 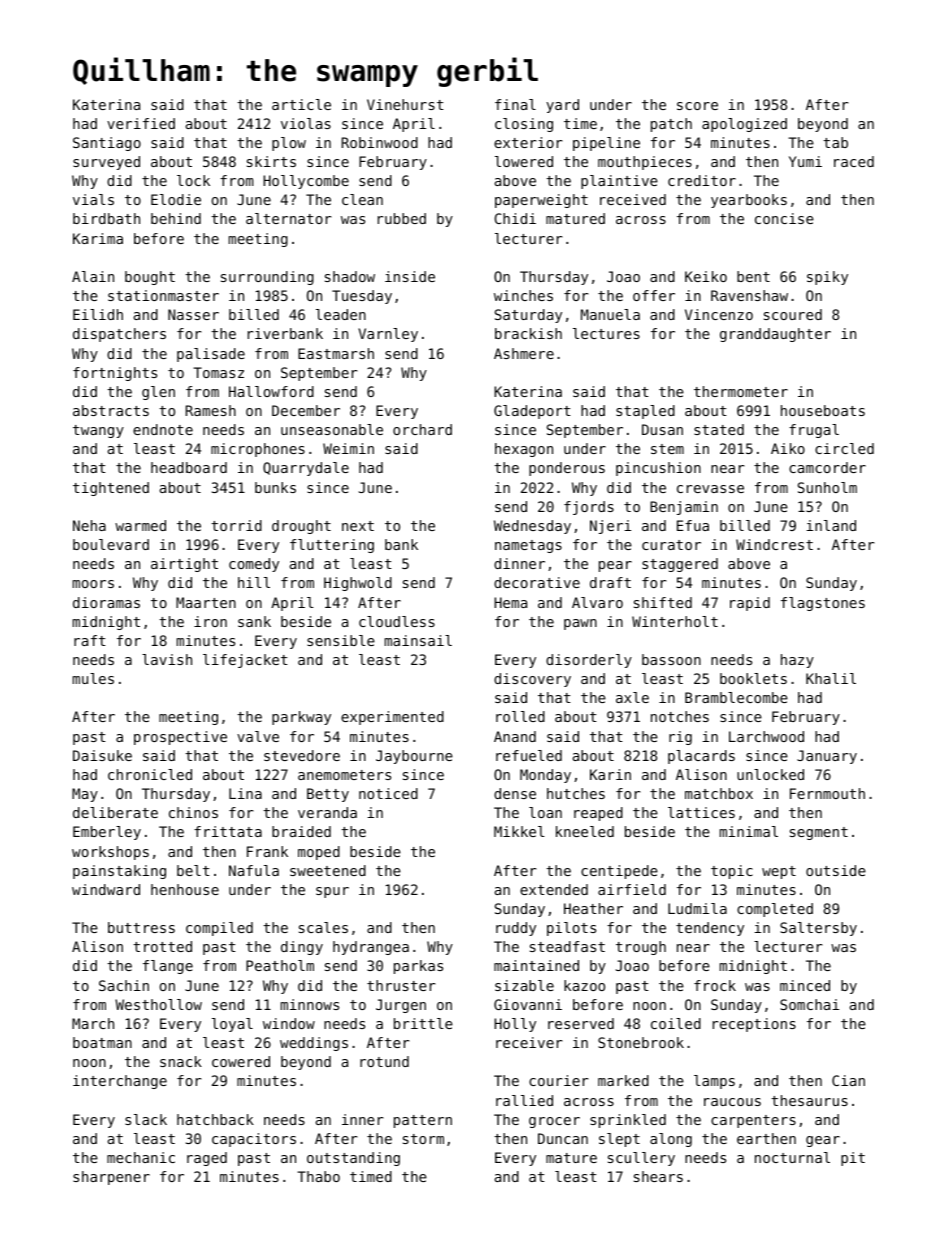 I want to click on January, so click(x=827, y=757).
